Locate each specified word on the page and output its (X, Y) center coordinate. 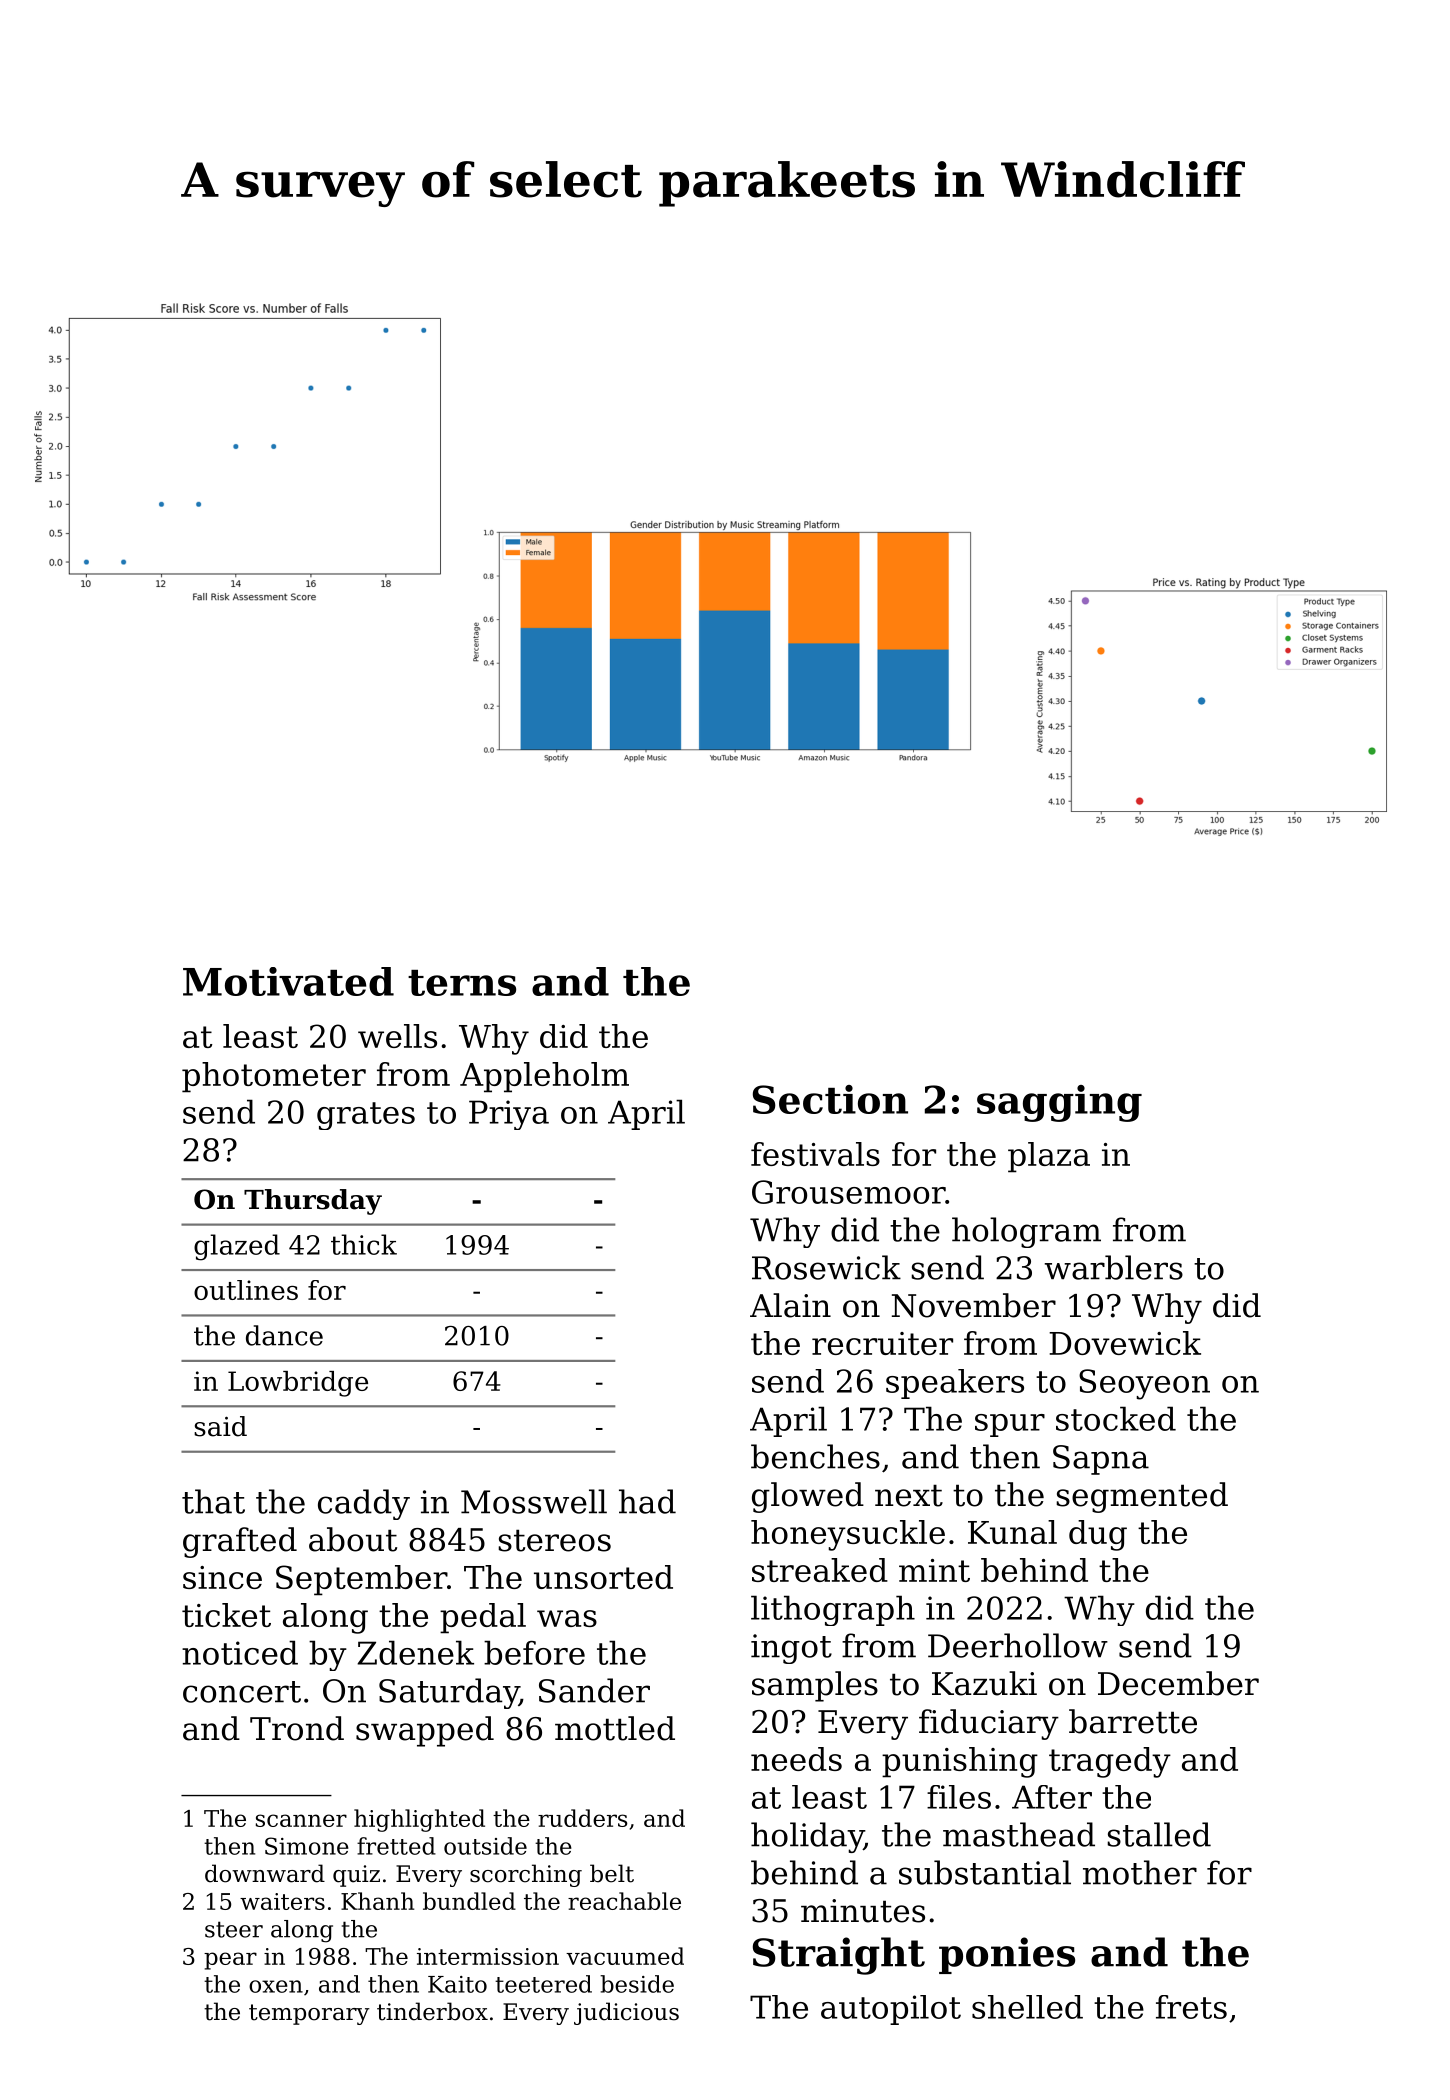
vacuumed (625, 1956)
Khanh (377, 1901)
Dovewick (1125, 1343)
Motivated (288, 981)
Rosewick (826, 1267)
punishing (960, 1762)
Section (830, 1099)
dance (284, 1335)
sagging (1059, 1103)
